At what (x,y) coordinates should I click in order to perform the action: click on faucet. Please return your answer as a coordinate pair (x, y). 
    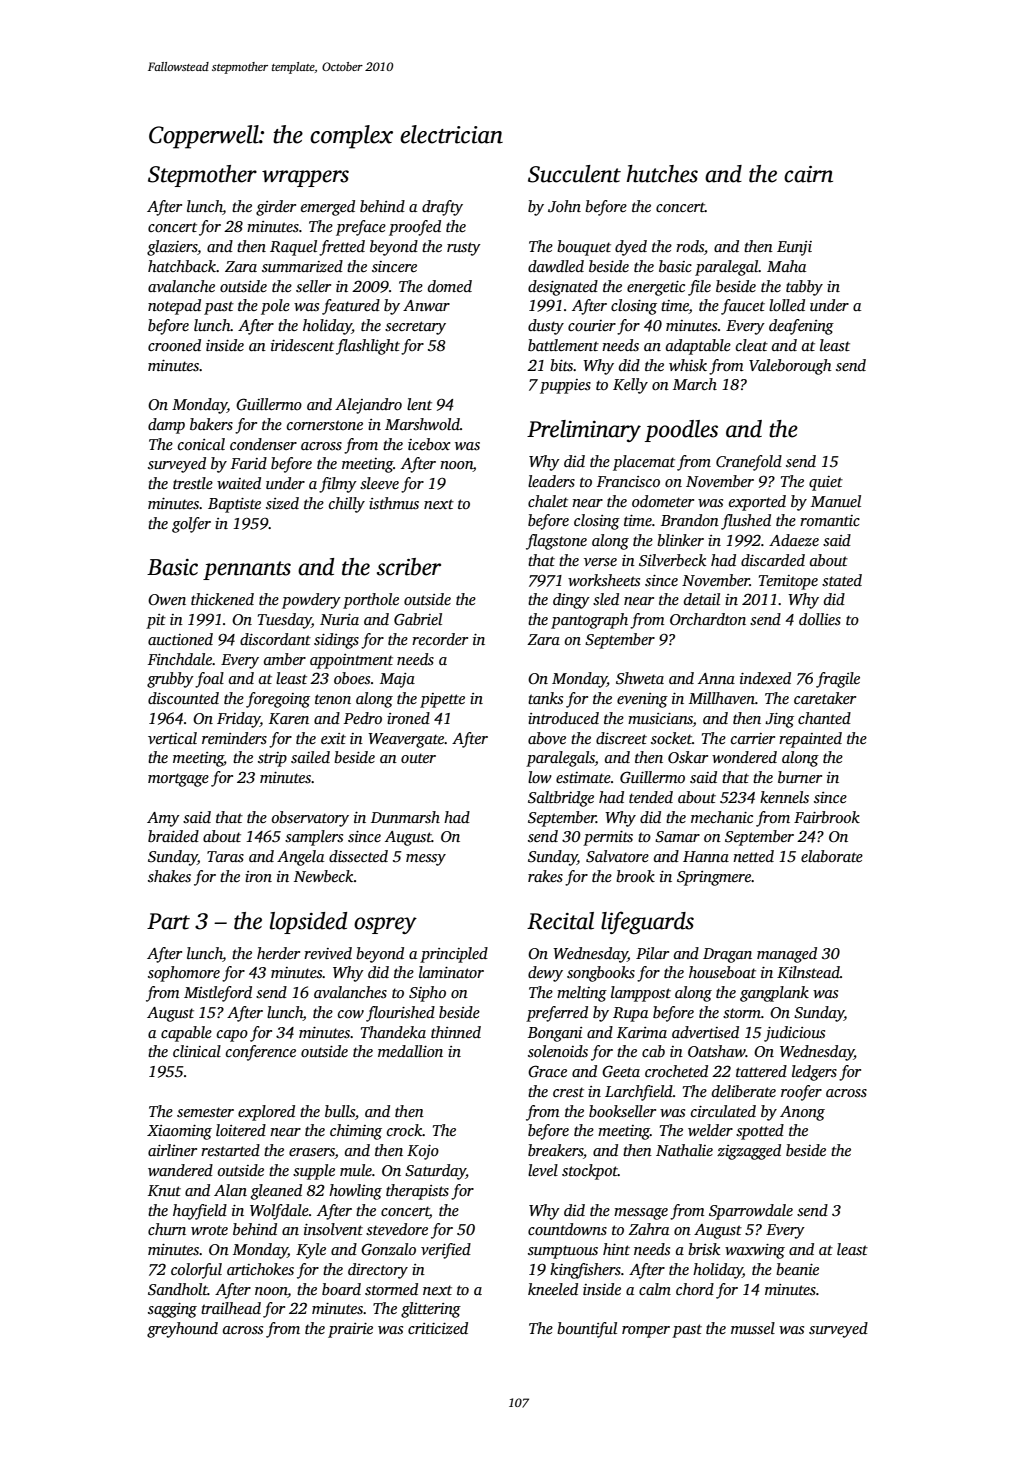
    Looking at the image, I should click on (743, 307).
